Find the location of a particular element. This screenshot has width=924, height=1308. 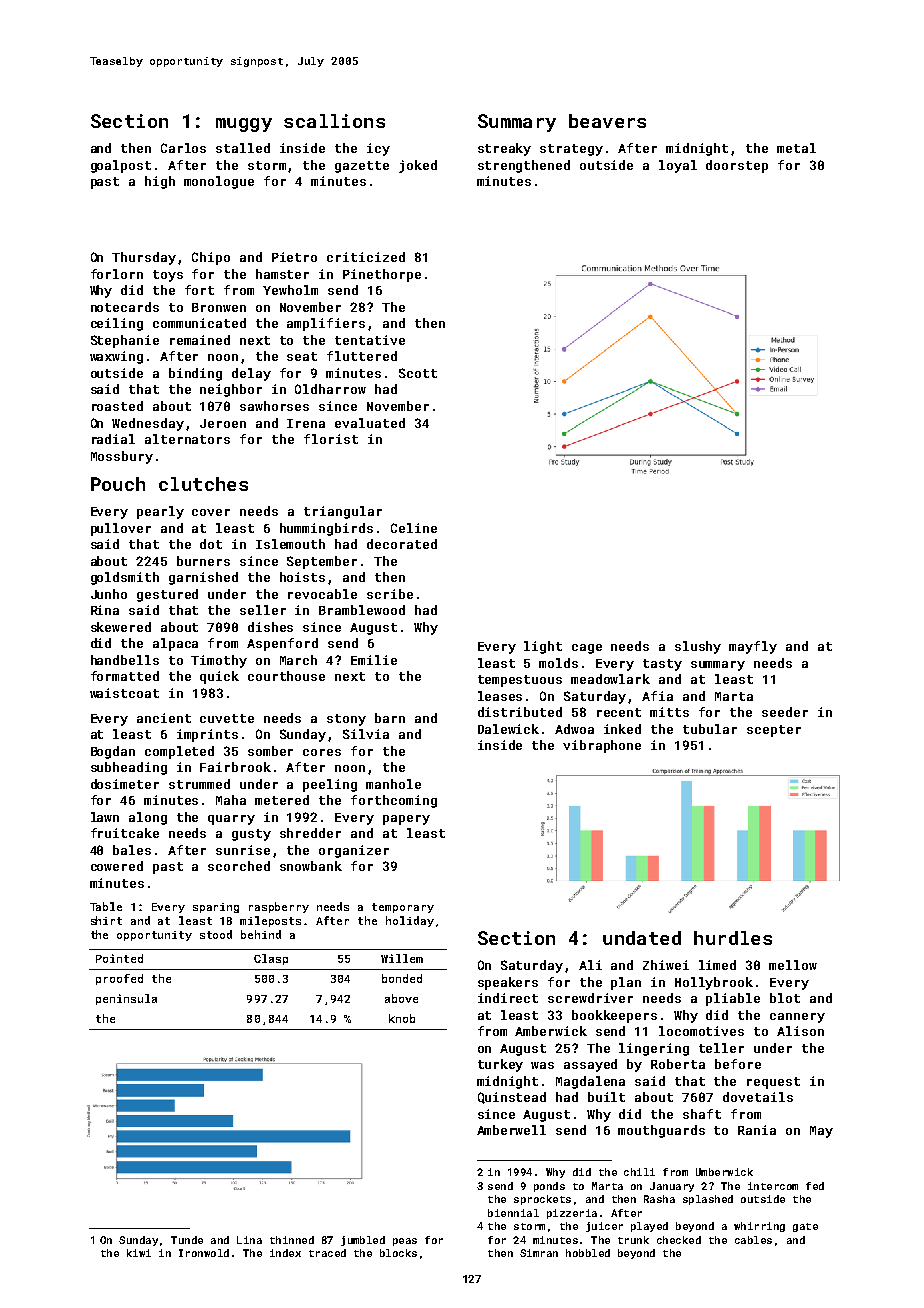

kiwi is located at coordinates (139, 1253).
